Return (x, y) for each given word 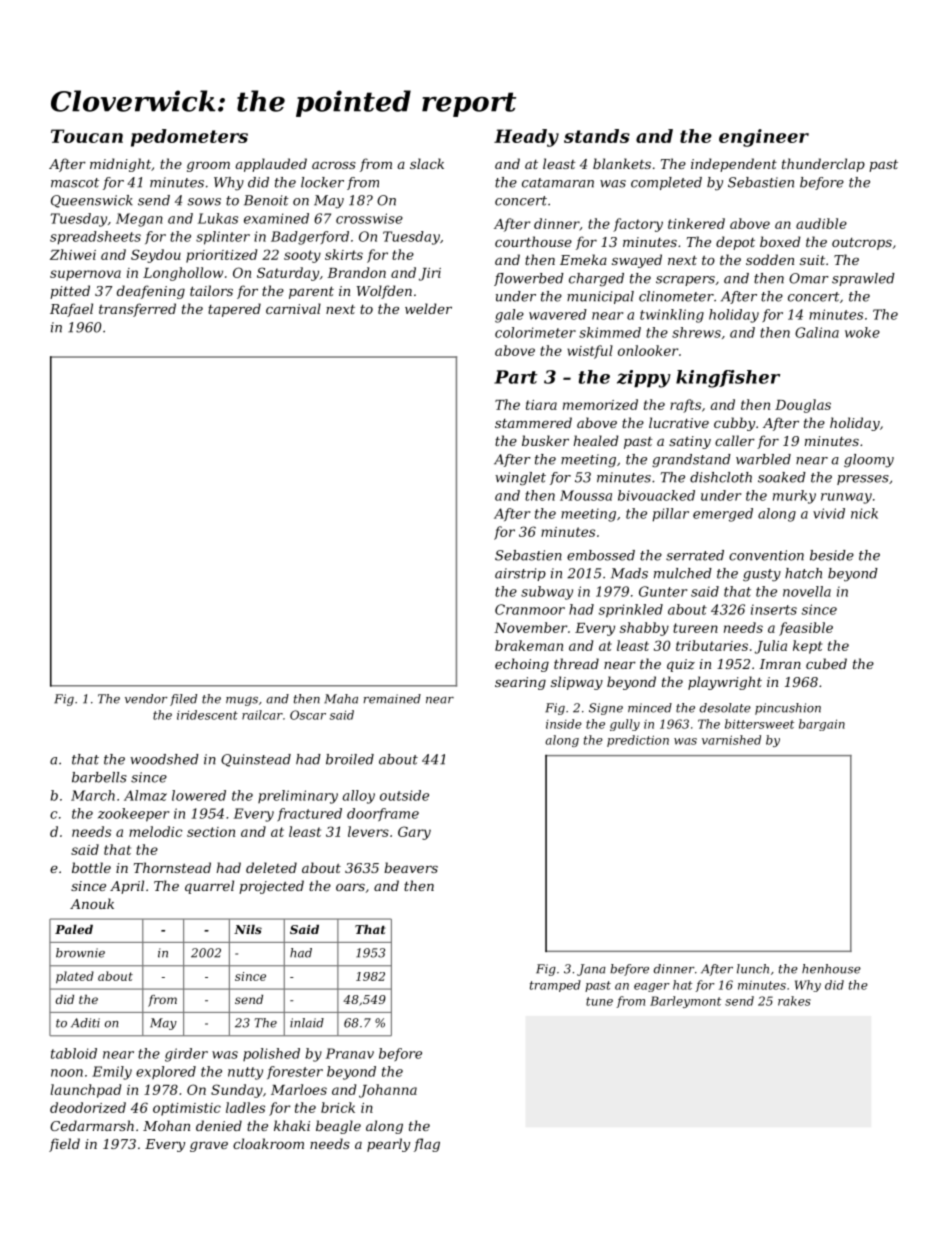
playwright (725, 683)
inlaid (307, 1023)
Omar (809, 278)
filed (183, 700)
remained (392, 699)
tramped (555, 986)
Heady (526, 138)
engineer (764, 138)
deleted (271, 867)
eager (652, 987)
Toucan (87, 136)
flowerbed (529, 279)
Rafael (71, 310)
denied (219, 1125)
